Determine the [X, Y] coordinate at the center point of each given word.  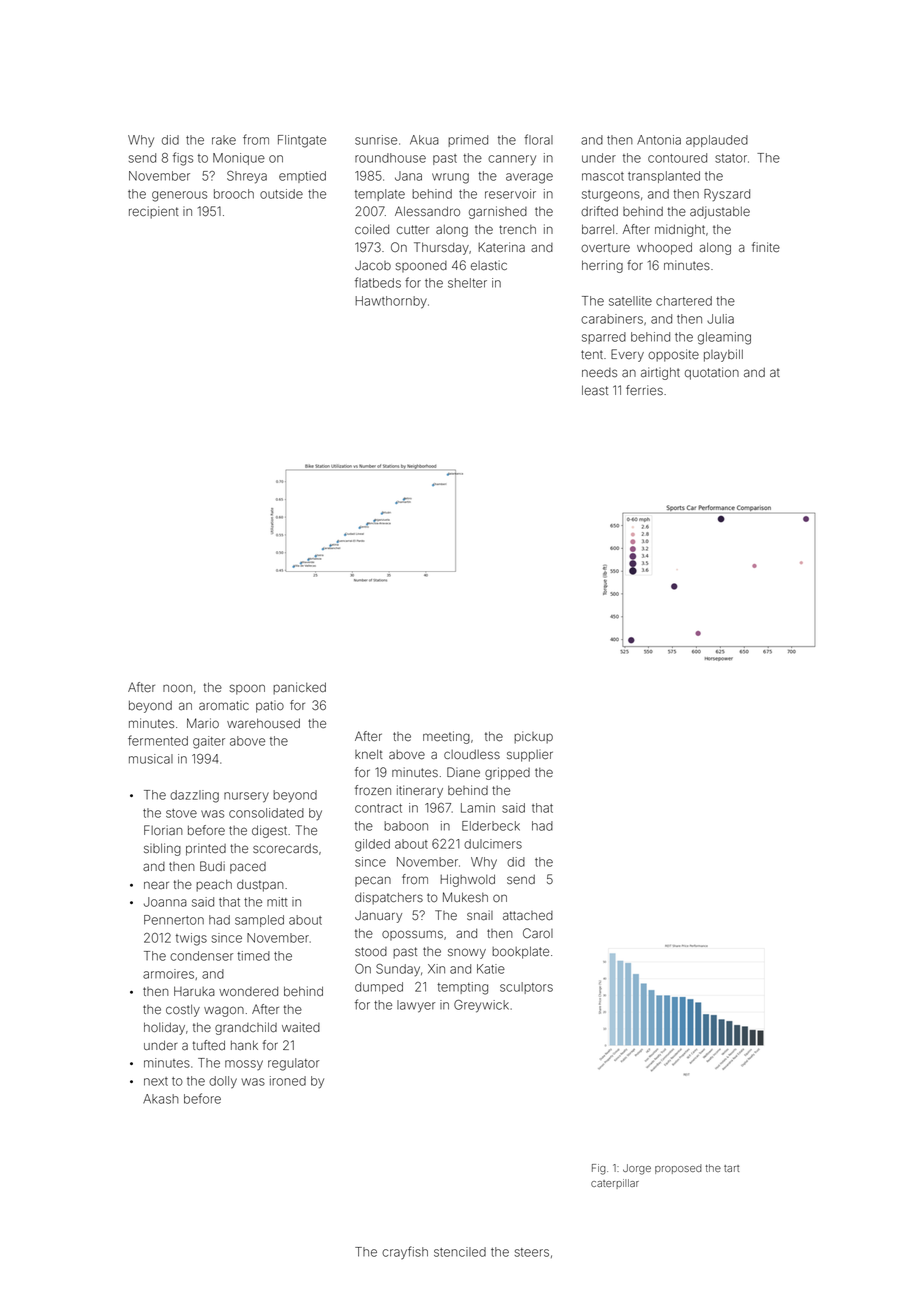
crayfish [405, 1252]
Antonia [659, 140]
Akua [424, 140]
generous [179, 196]
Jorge [637, 1169]
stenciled [460, 1252]
